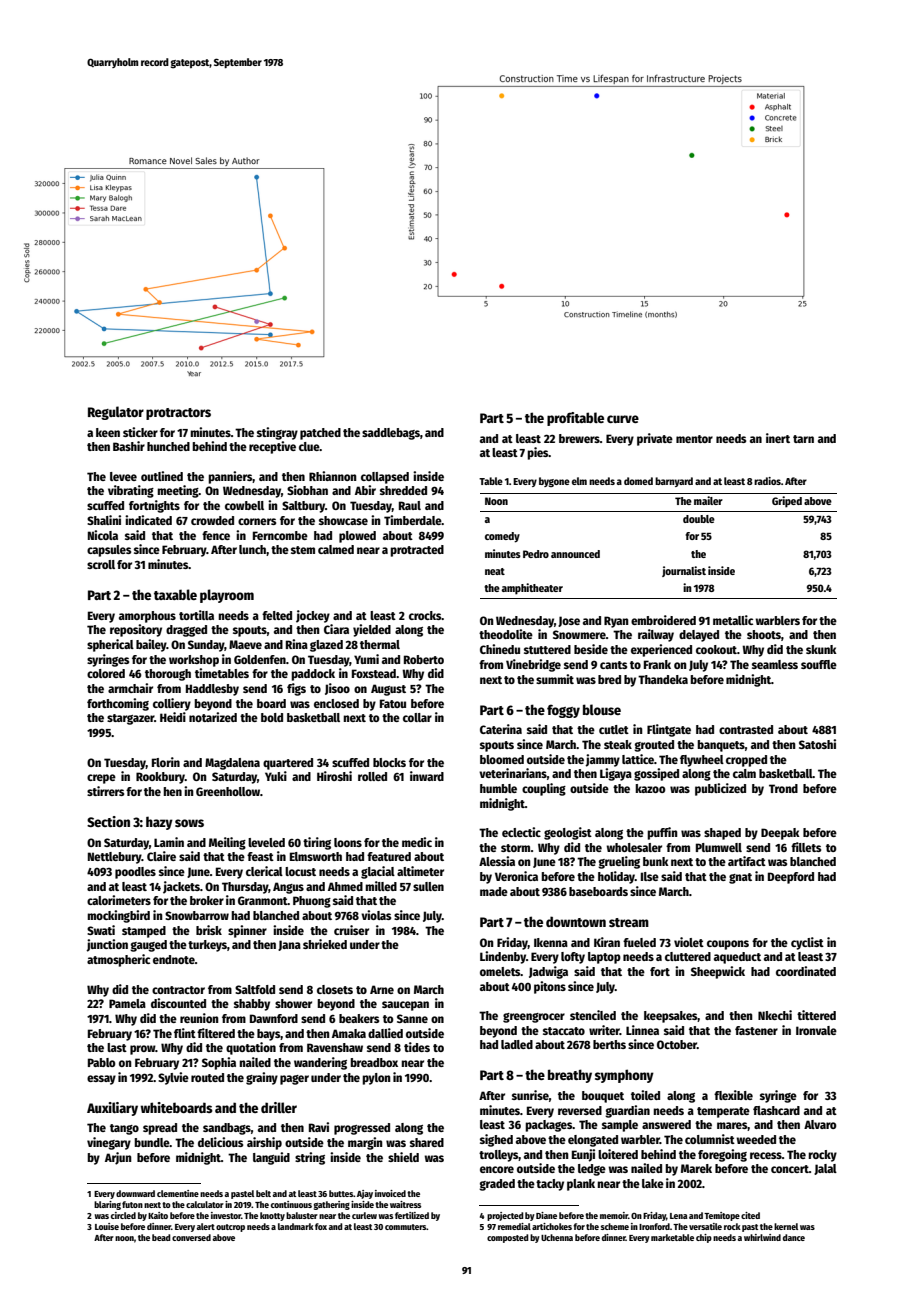  I want to click on metallic, so click(733, 620).
